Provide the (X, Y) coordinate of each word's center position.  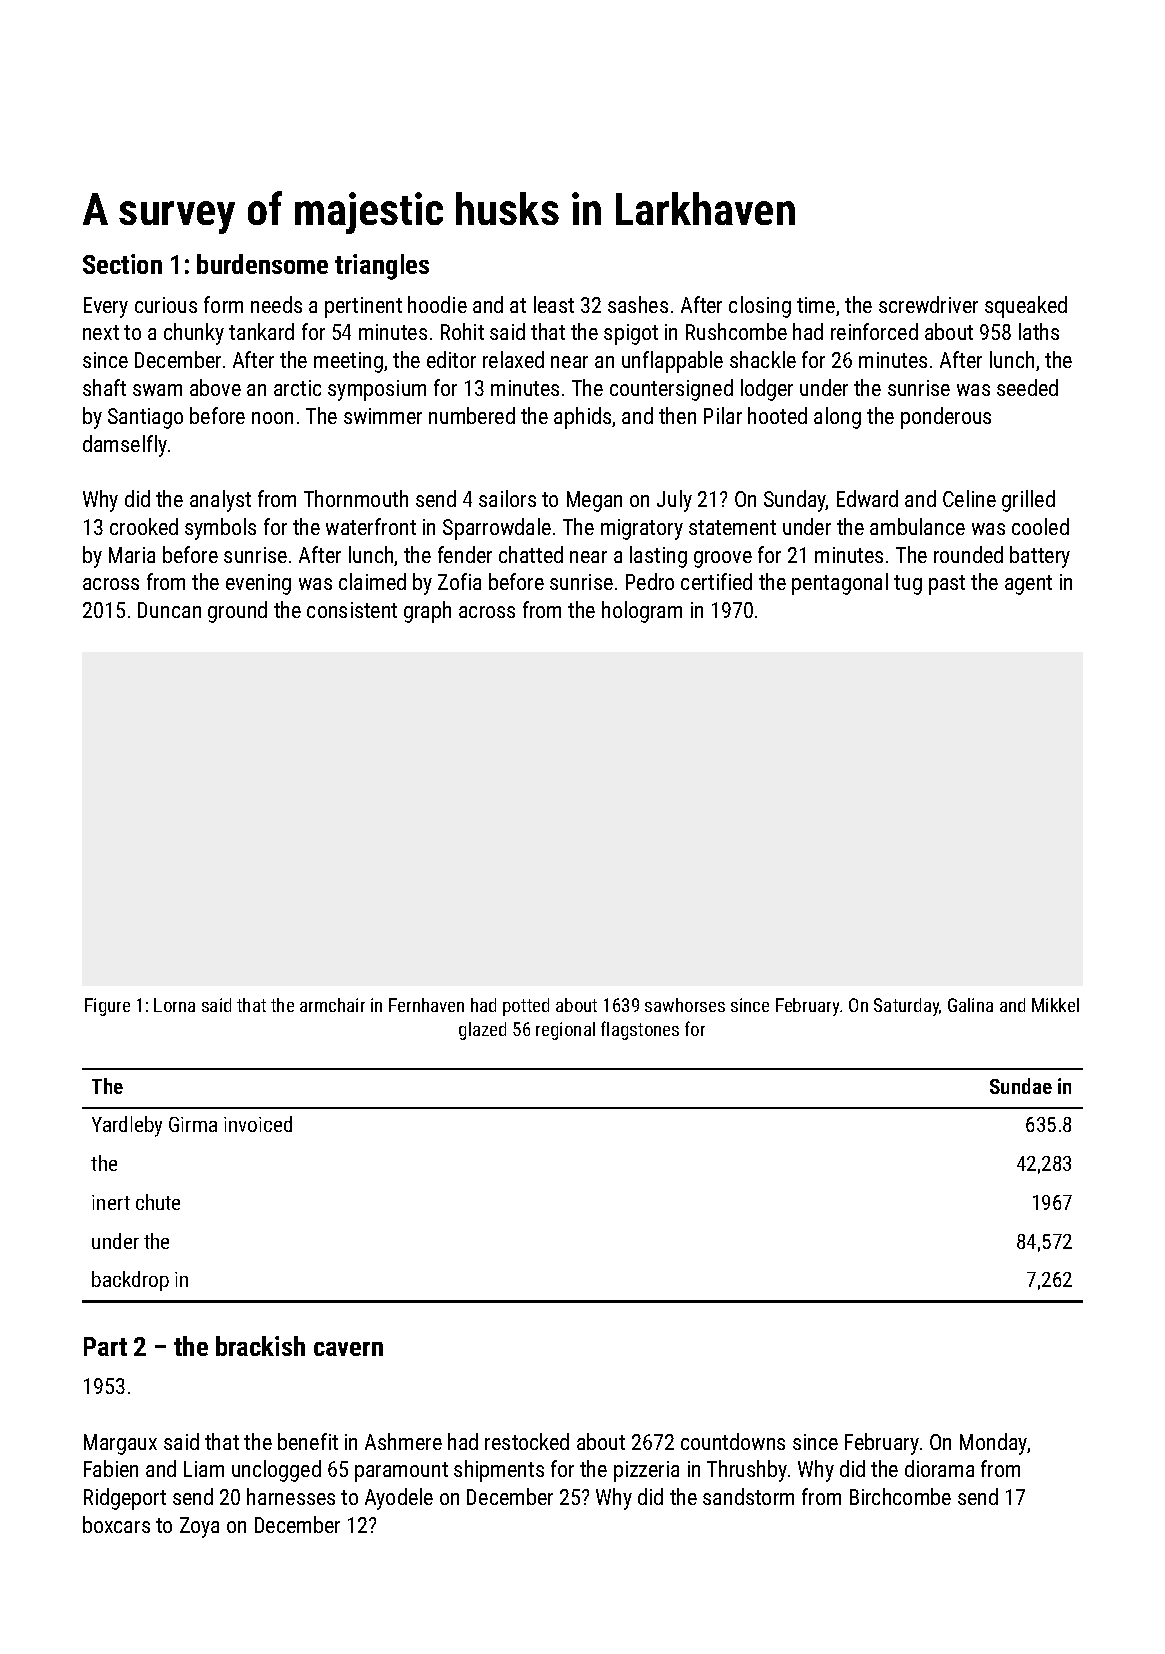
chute (158, 1202)
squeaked (1026, 307)
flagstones (640, 1030)
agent (1028, 585)
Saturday (906, 1007)
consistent (352, 610)
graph (427, 612)
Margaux (120, 1444)
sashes (638, 304)
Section (122, 264)
